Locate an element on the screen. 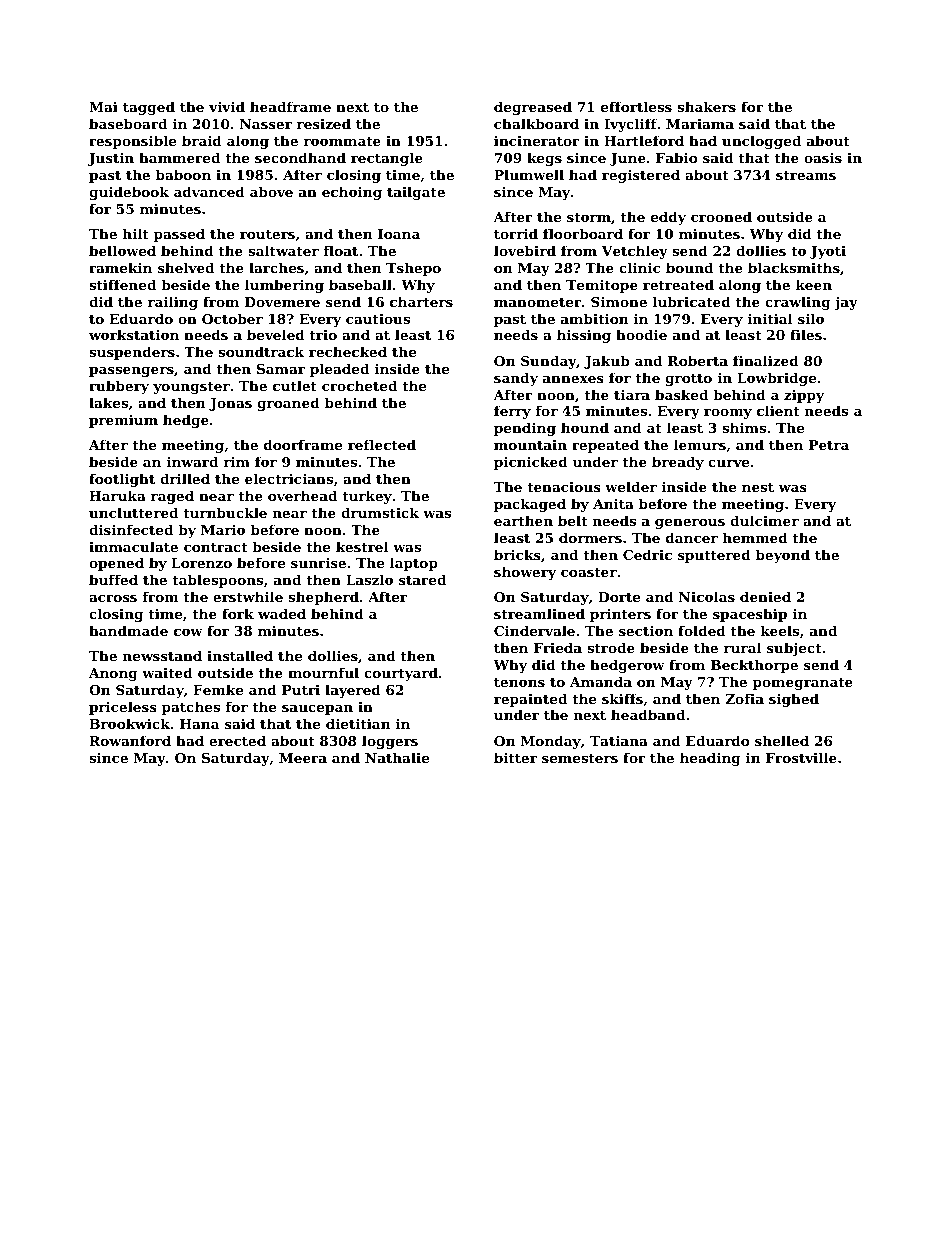 The width and height of the screenshot is (952, 1233). vivid is located at coordinates (227, 106).
